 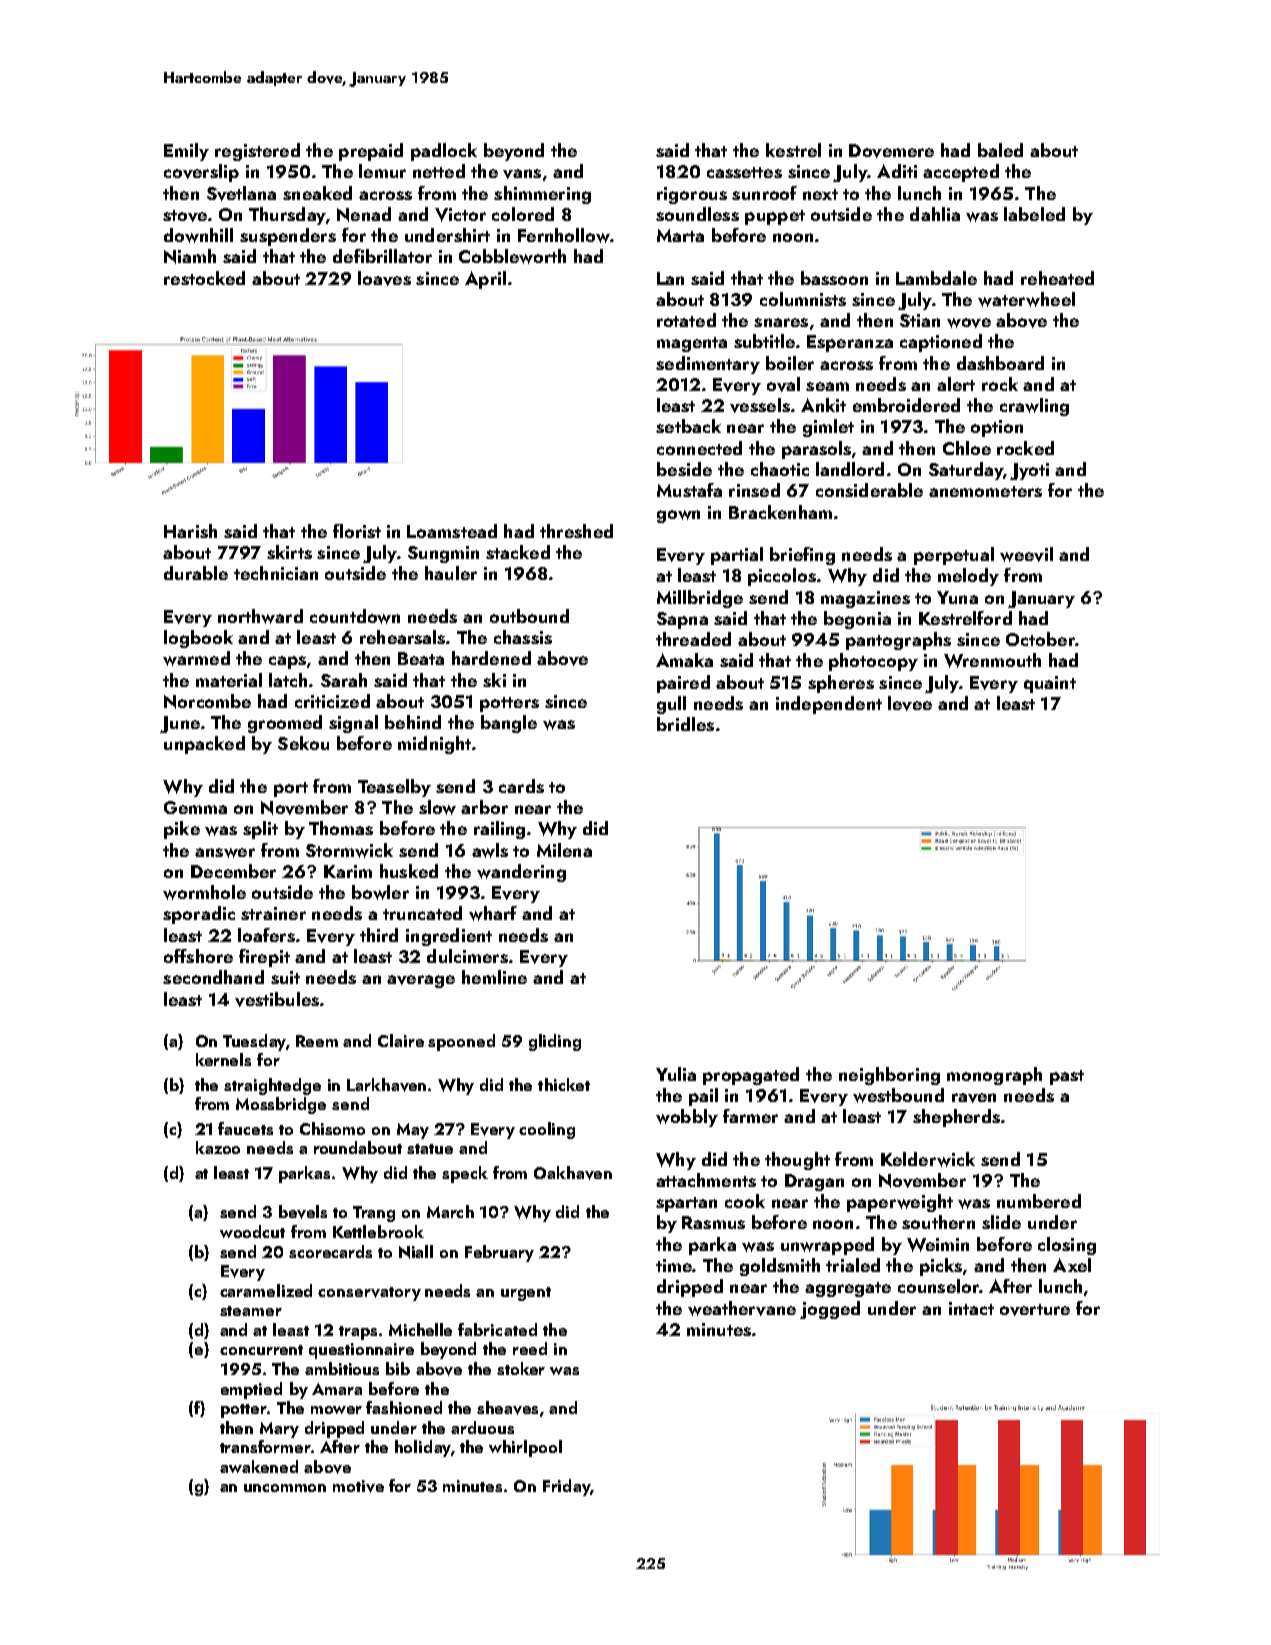 I want to click on hemline, so click(x=494, y=977).
